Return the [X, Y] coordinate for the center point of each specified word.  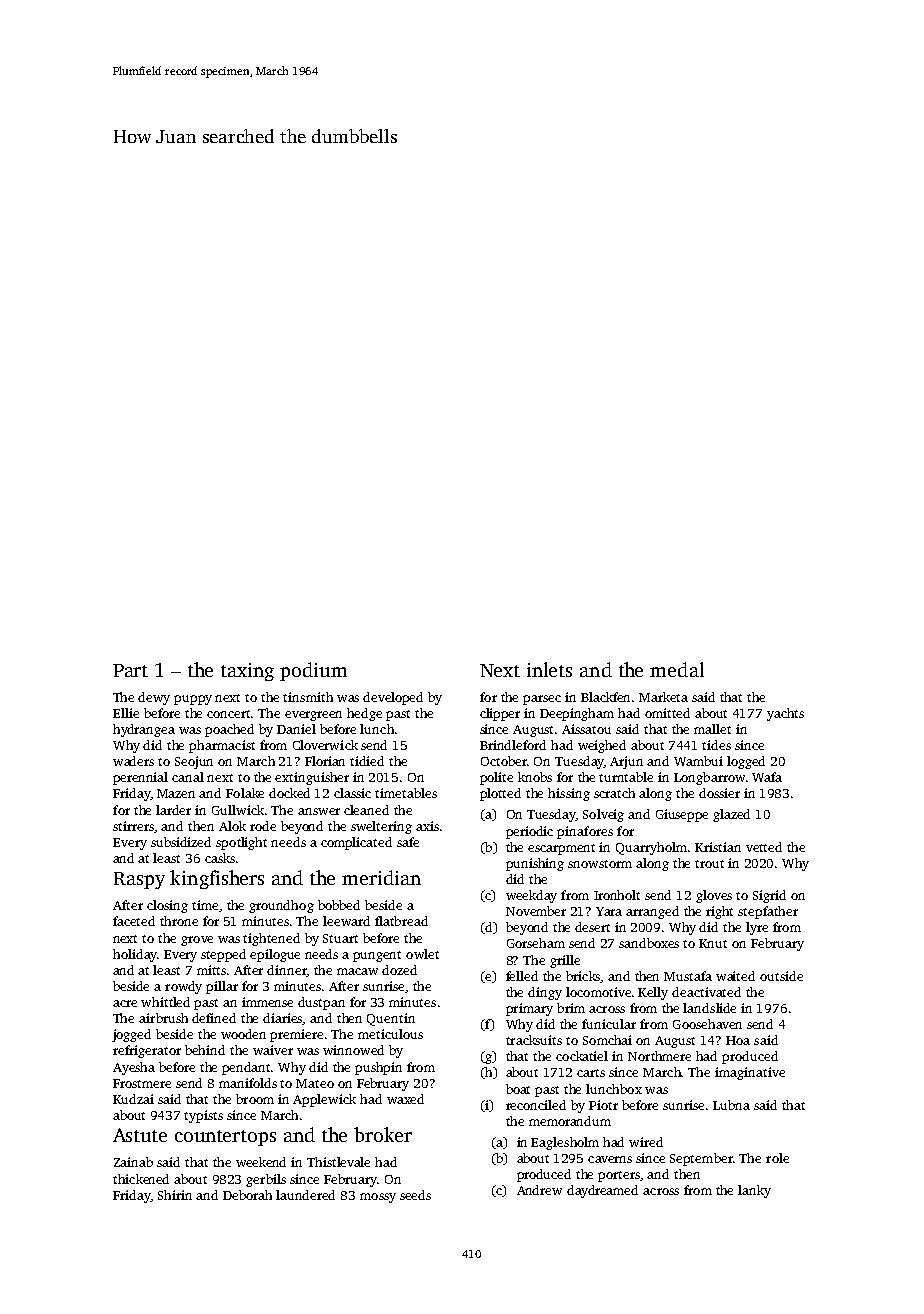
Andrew [539, 1190]
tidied [367, 761]
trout [709, 864]
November [536, 911]
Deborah [247, 1195]
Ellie [126, 713]
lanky [754, 1191]
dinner [287, 971]
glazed [731, 815]
